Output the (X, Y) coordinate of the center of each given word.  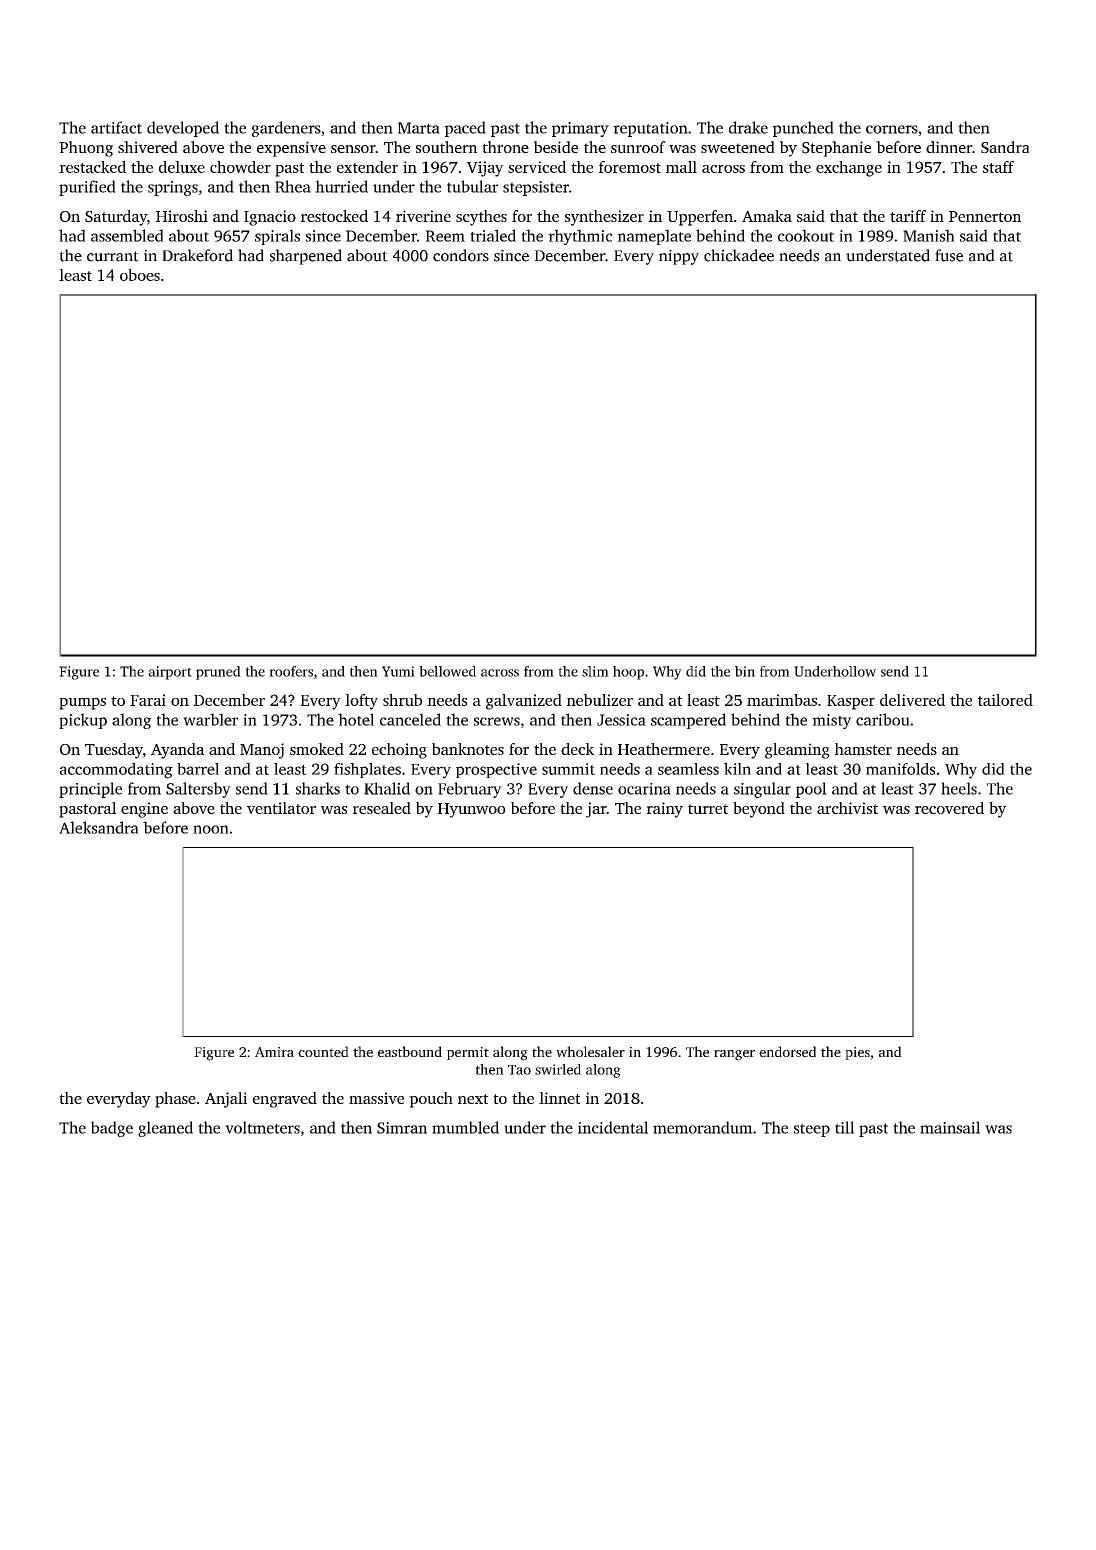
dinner (949, 147)
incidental (613, 1127)
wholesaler (590, 1051)
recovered (949, 808)
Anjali (226, 1100)
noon (211, 829)
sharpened (306, 257)
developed (183, 129)
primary (580, 129)
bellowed (447, 671)
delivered (912, 700)
